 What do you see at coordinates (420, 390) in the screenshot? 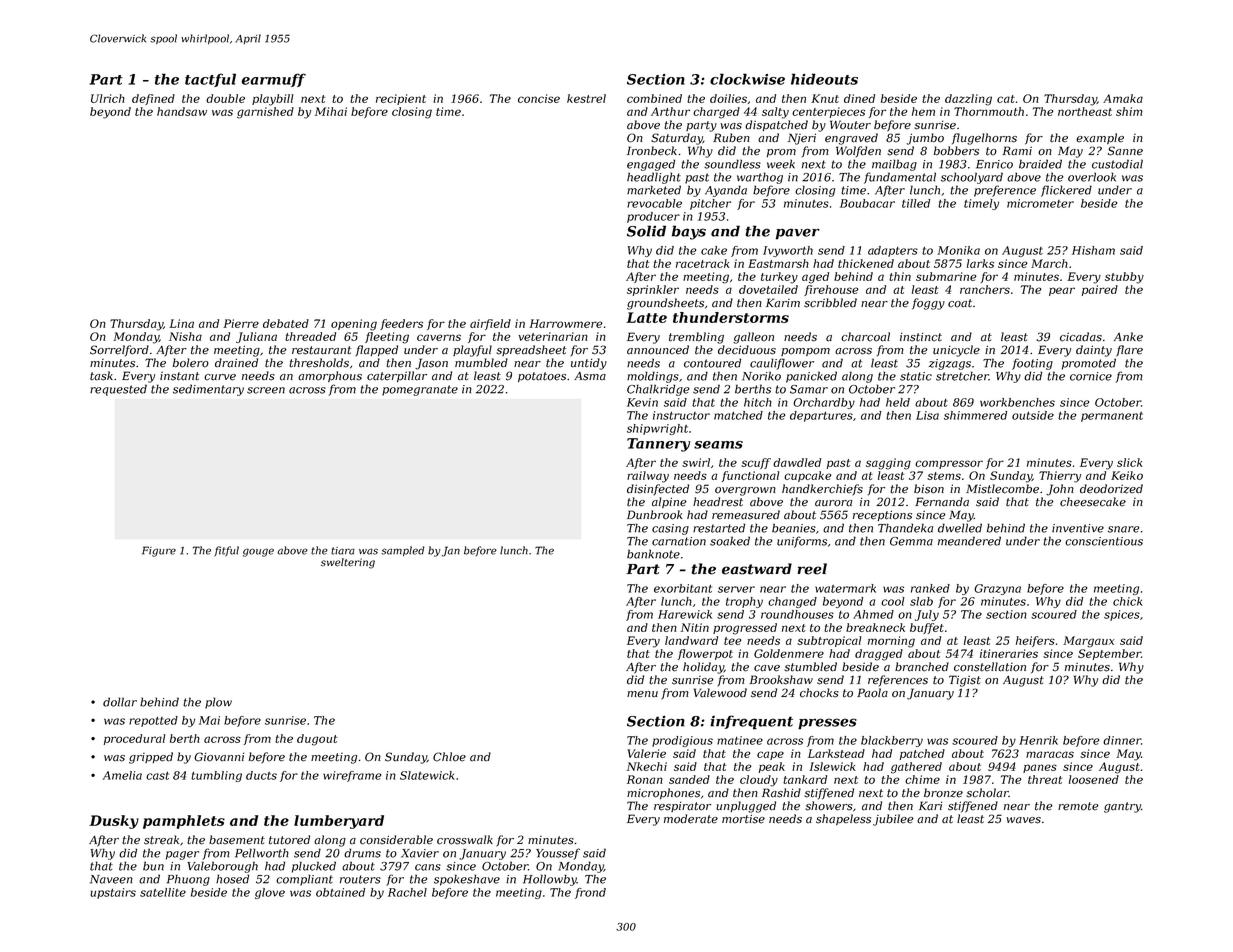
I see `pomegranate` at bounding box center [420, 390].
